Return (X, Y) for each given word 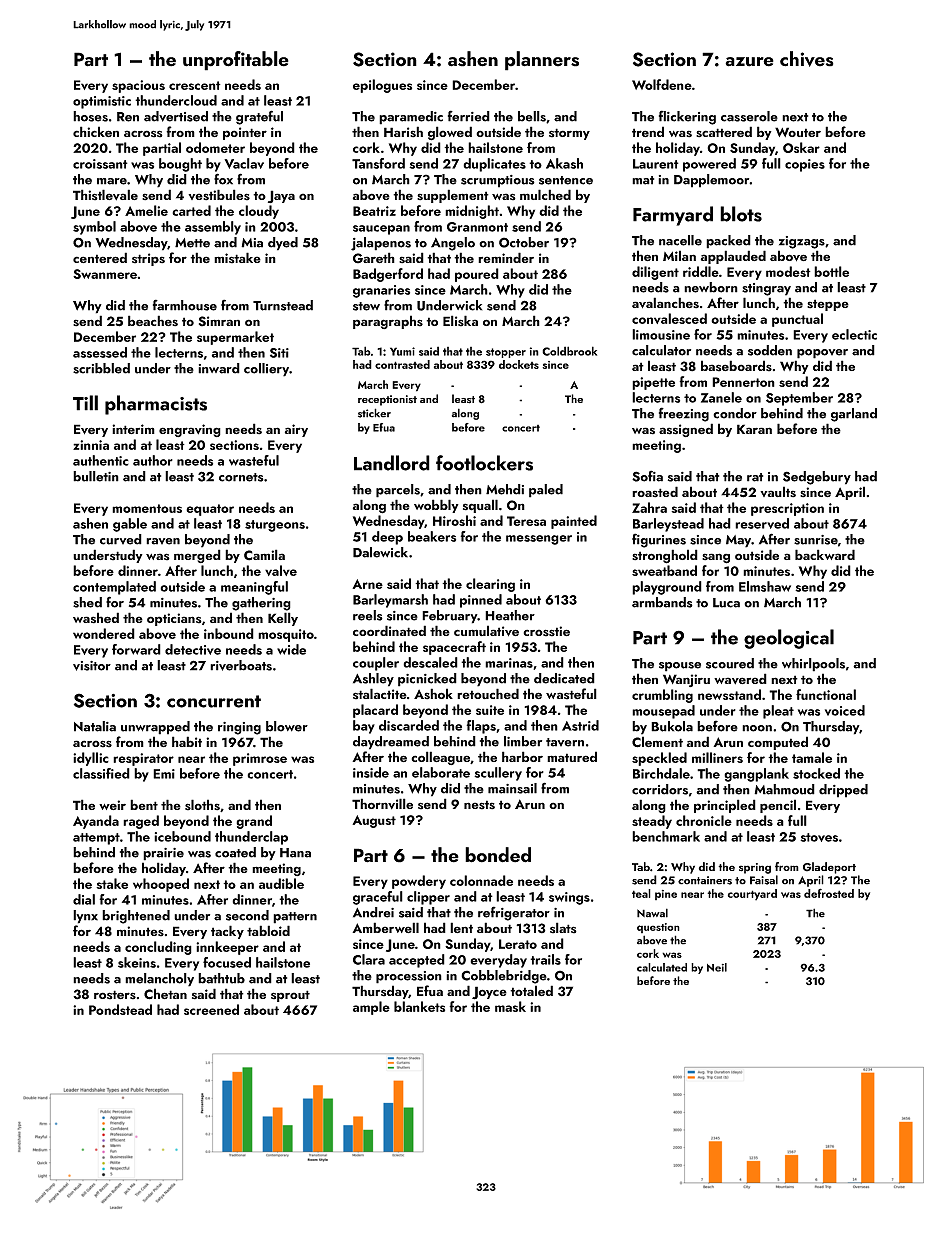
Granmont (477, 227)
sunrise (816, 540)
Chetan (165, 994)
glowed (450, 133)
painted (574, 522)
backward (825, 554)
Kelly (283, 619)
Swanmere (105, 274)
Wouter (798, 132)
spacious (138, 86)
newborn (711, 287)
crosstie (546, 631)
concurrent (214, 701)
